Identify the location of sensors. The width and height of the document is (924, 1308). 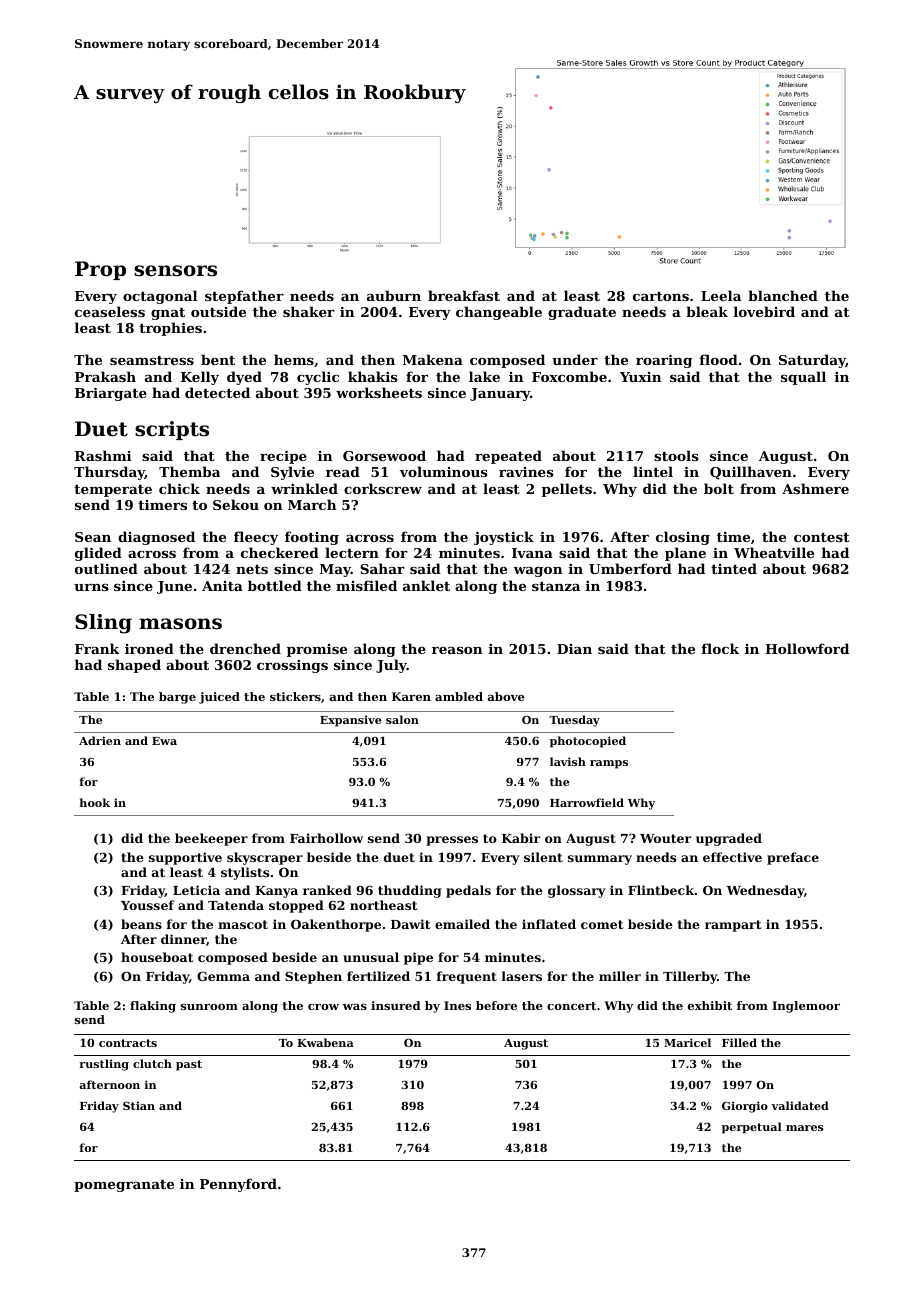
(175, 271).
